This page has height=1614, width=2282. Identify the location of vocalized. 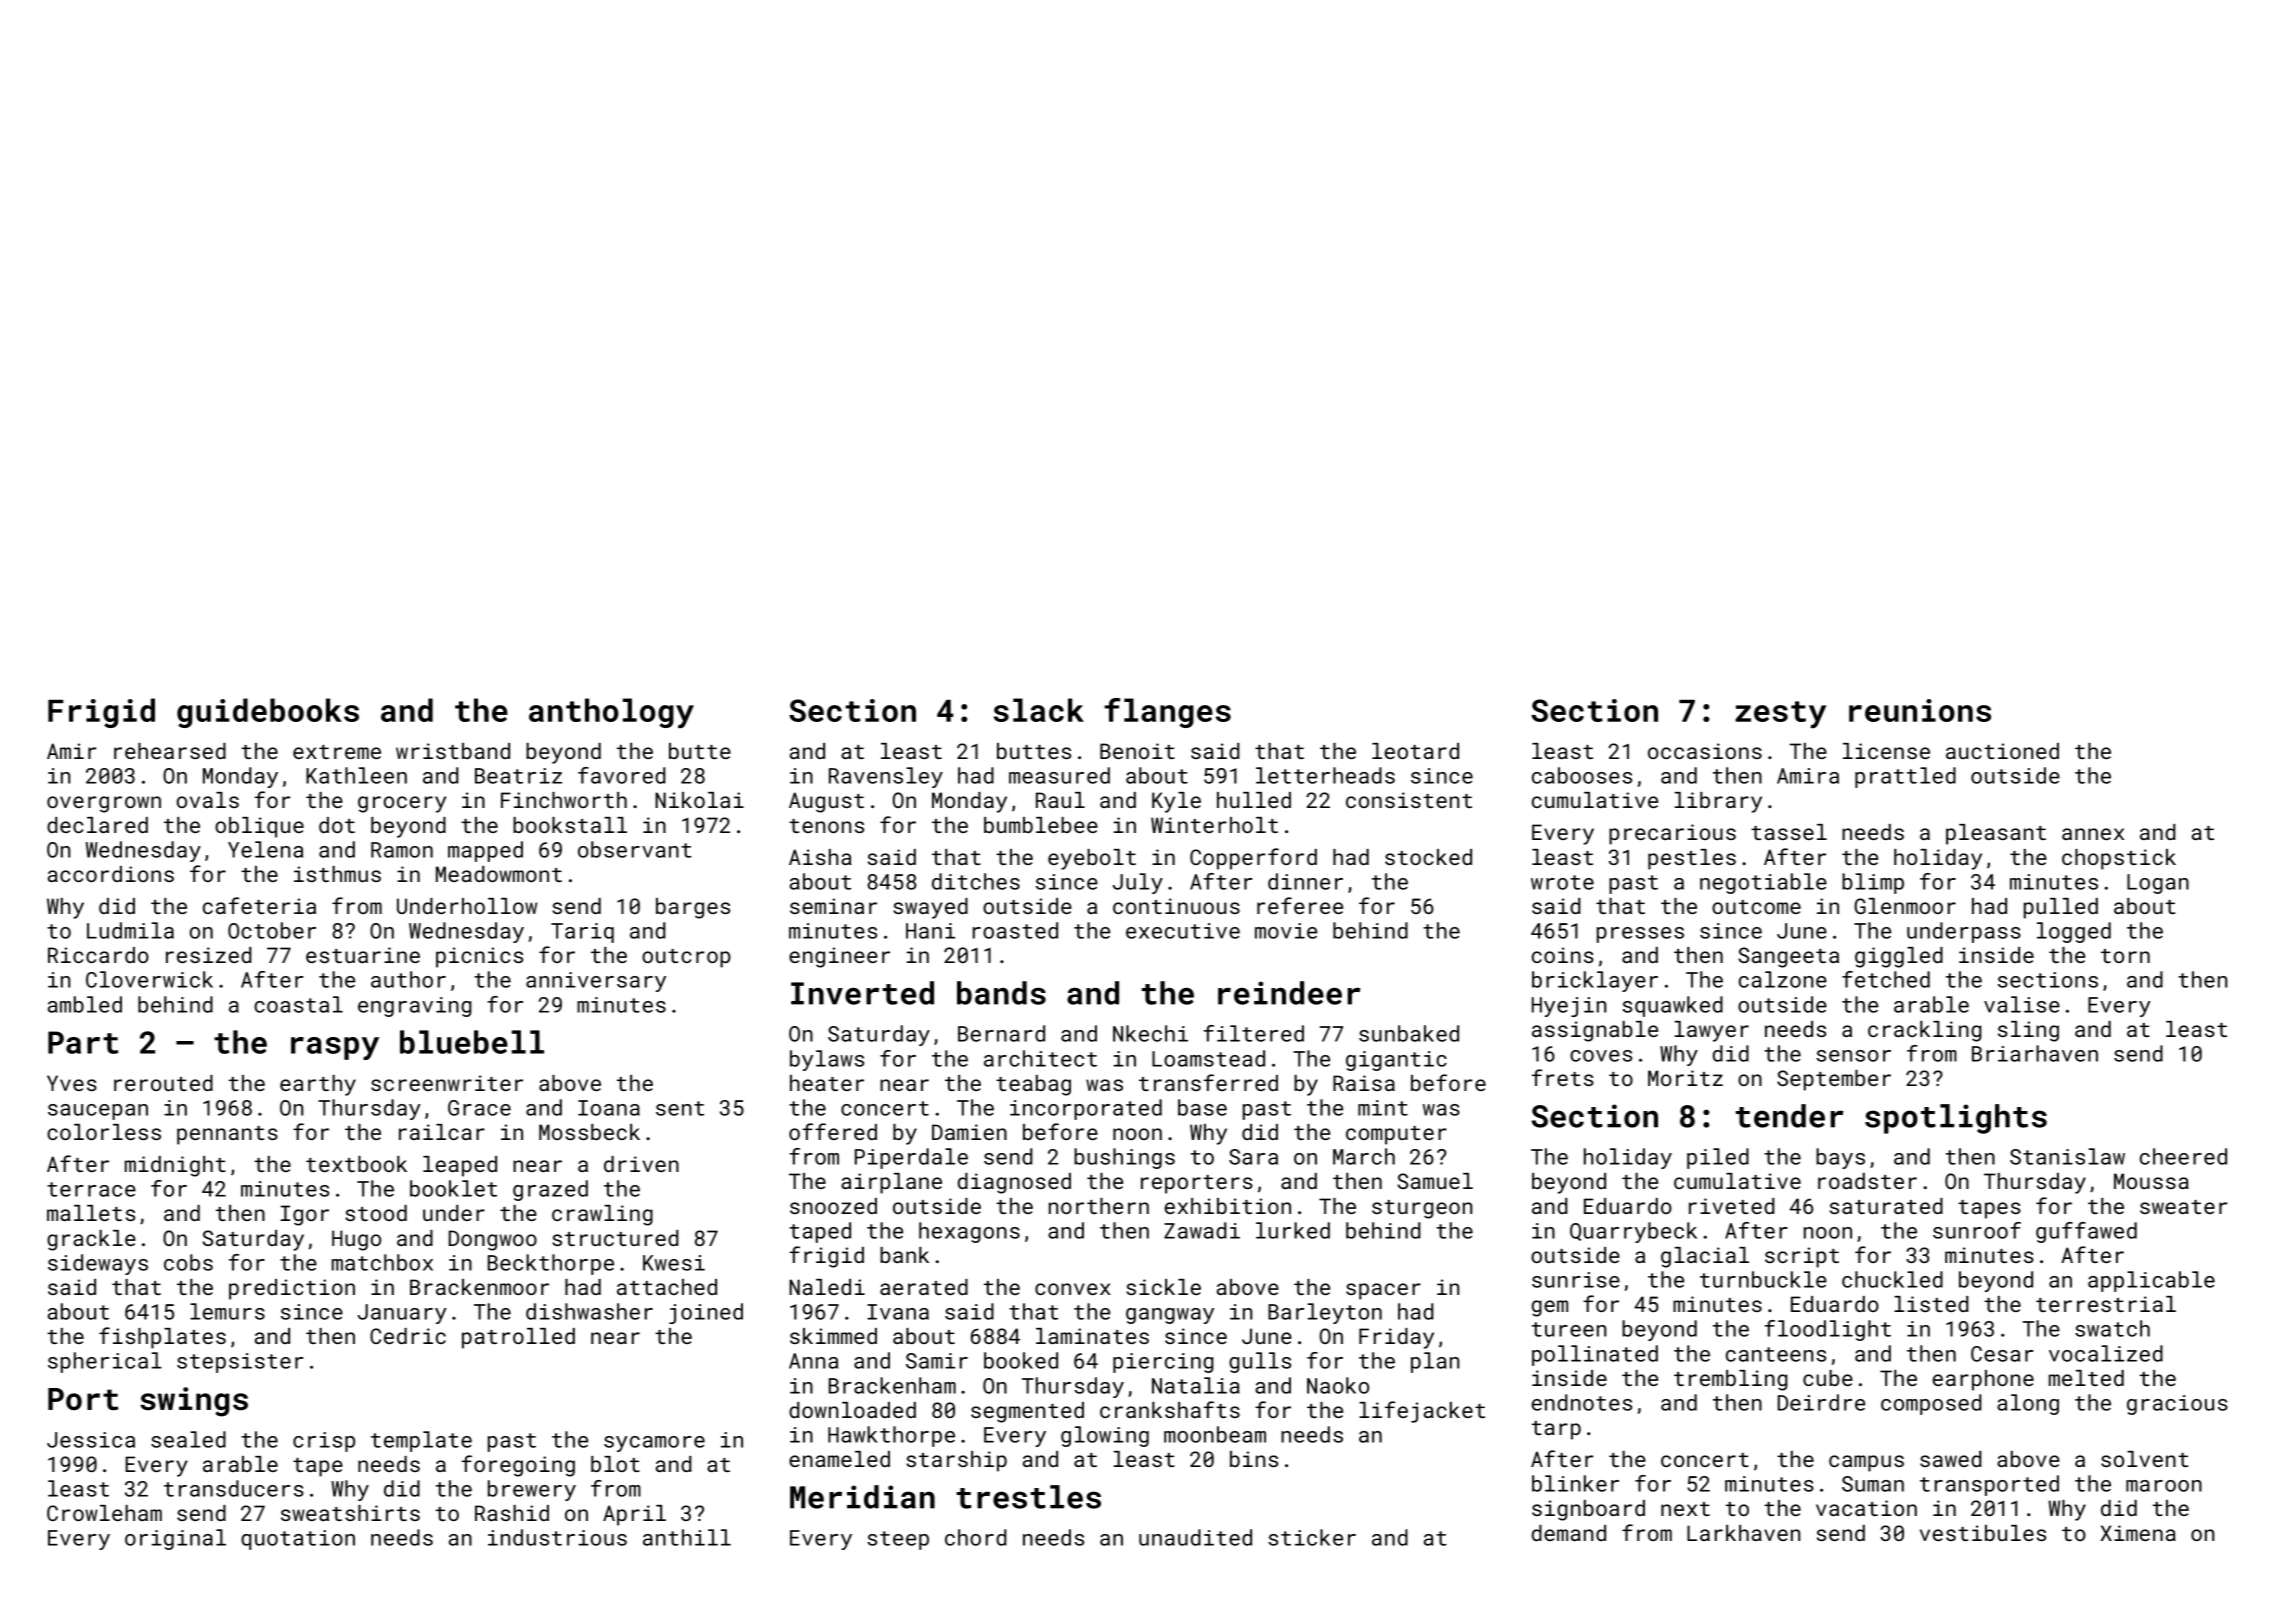
(2106, 1353).
